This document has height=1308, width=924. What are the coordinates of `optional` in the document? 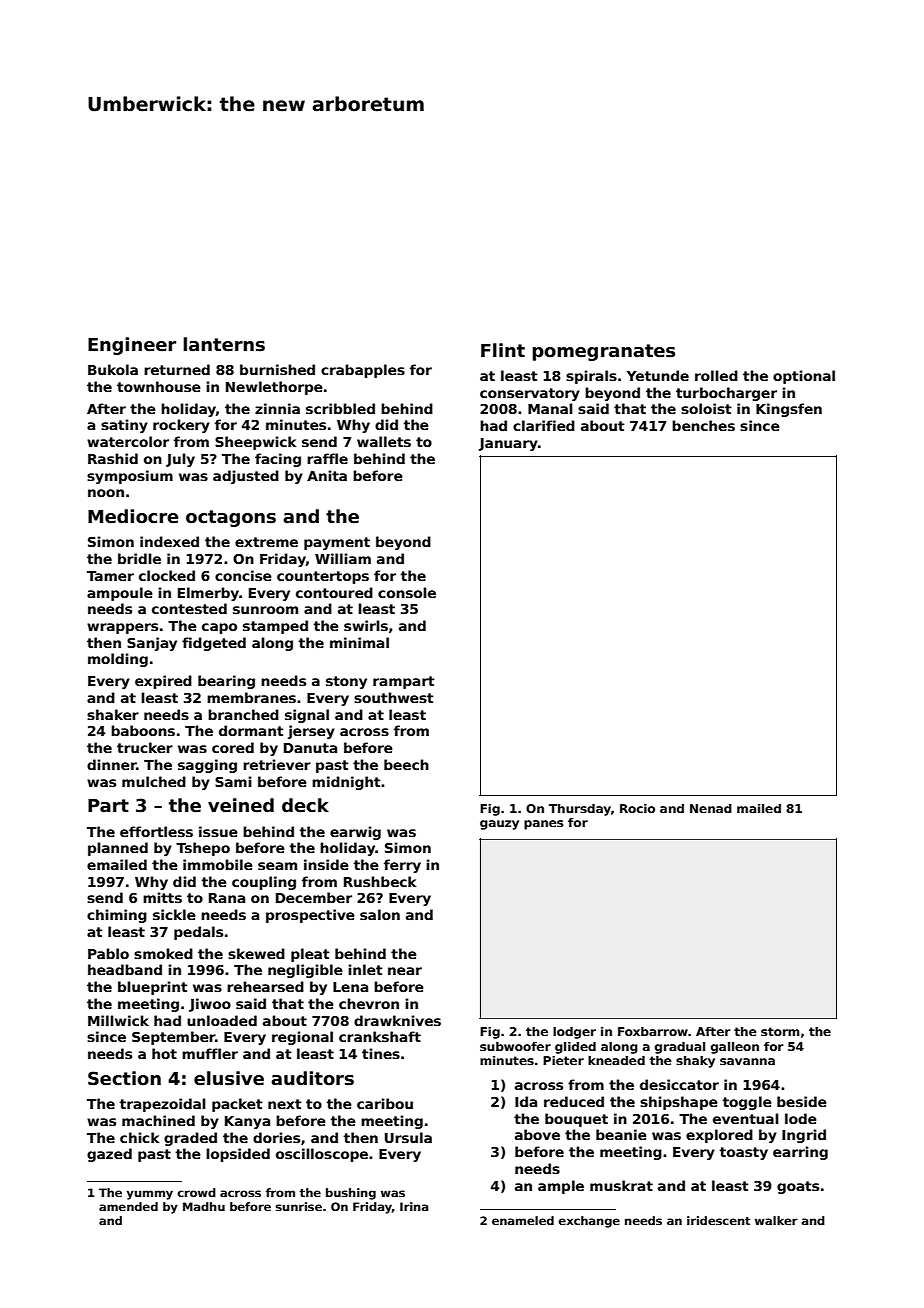 It's located at (804, 377).
